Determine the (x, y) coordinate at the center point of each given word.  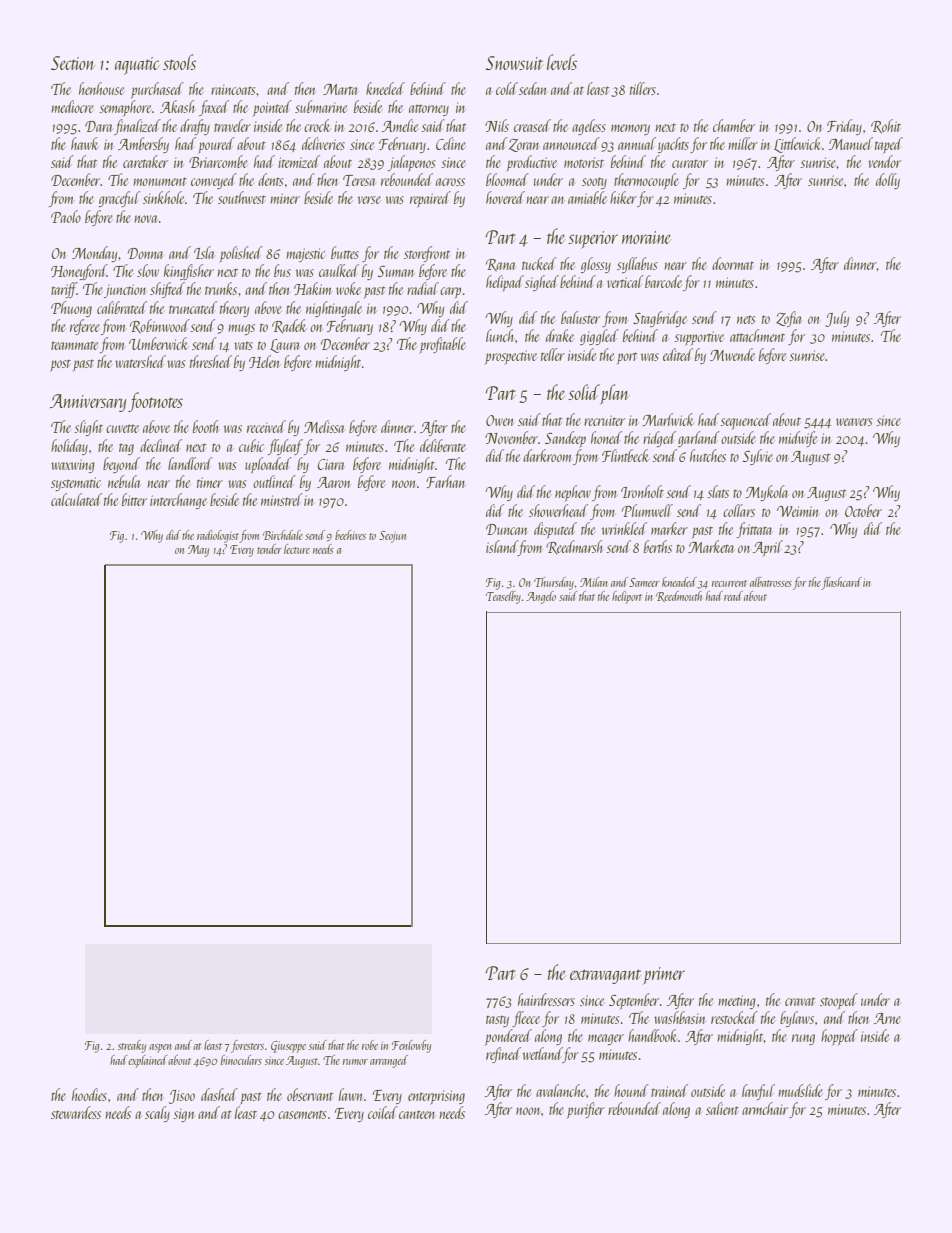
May (198, 551)
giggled (599, 337)
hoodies (89, 1094)
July (837, 319)
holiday (69, 447)
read (733, 596)
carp (450, 292)
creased (532, 125)
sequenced (745, 421)
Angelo (541, 597)
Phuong (71, 309)
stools (179, 62)
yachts (673, 145)
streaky (132, 1046)
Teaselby (503, 597)
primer (664, 976)
